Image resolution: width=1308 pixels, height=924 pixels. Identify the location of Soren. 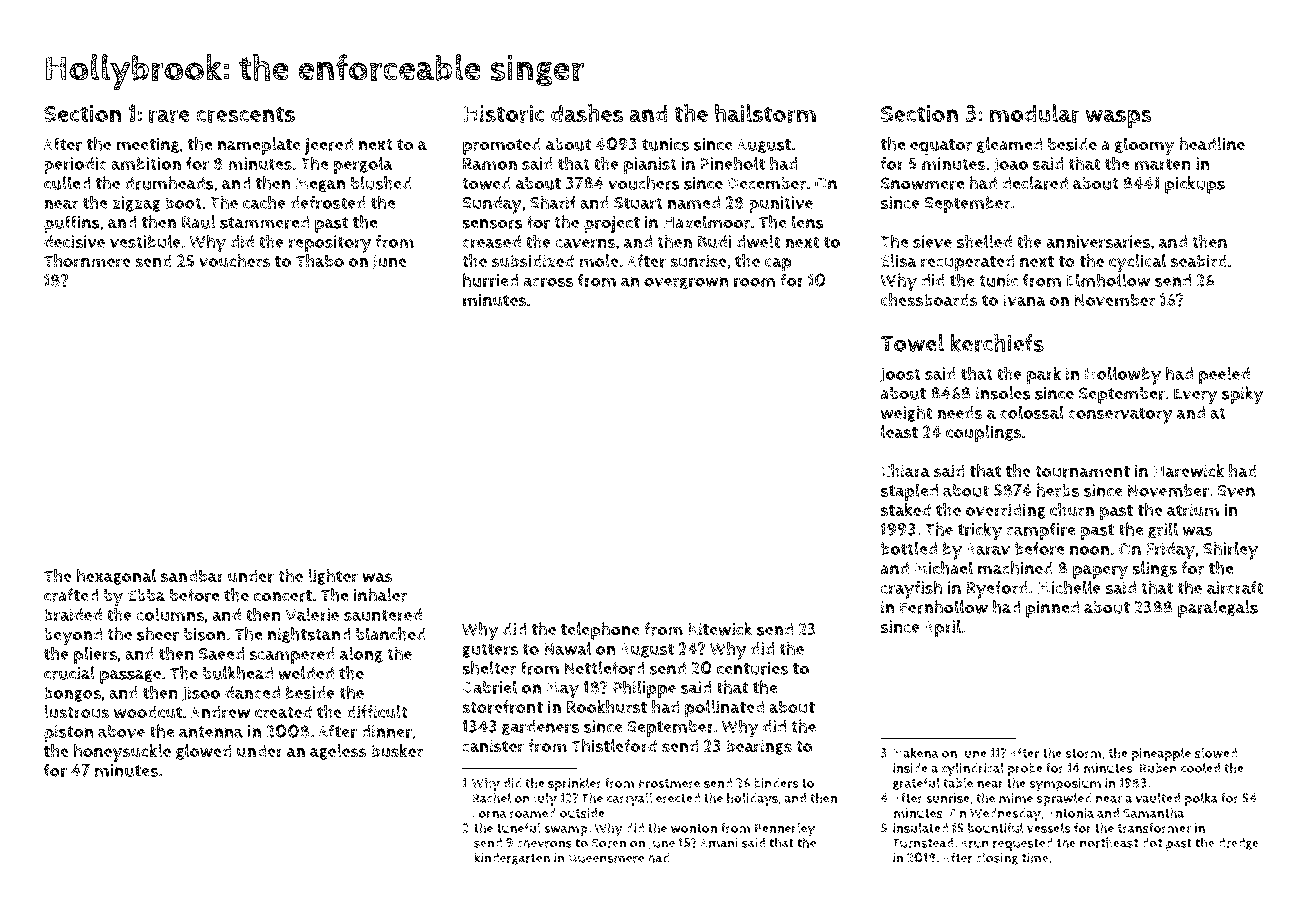
(609, 843).
